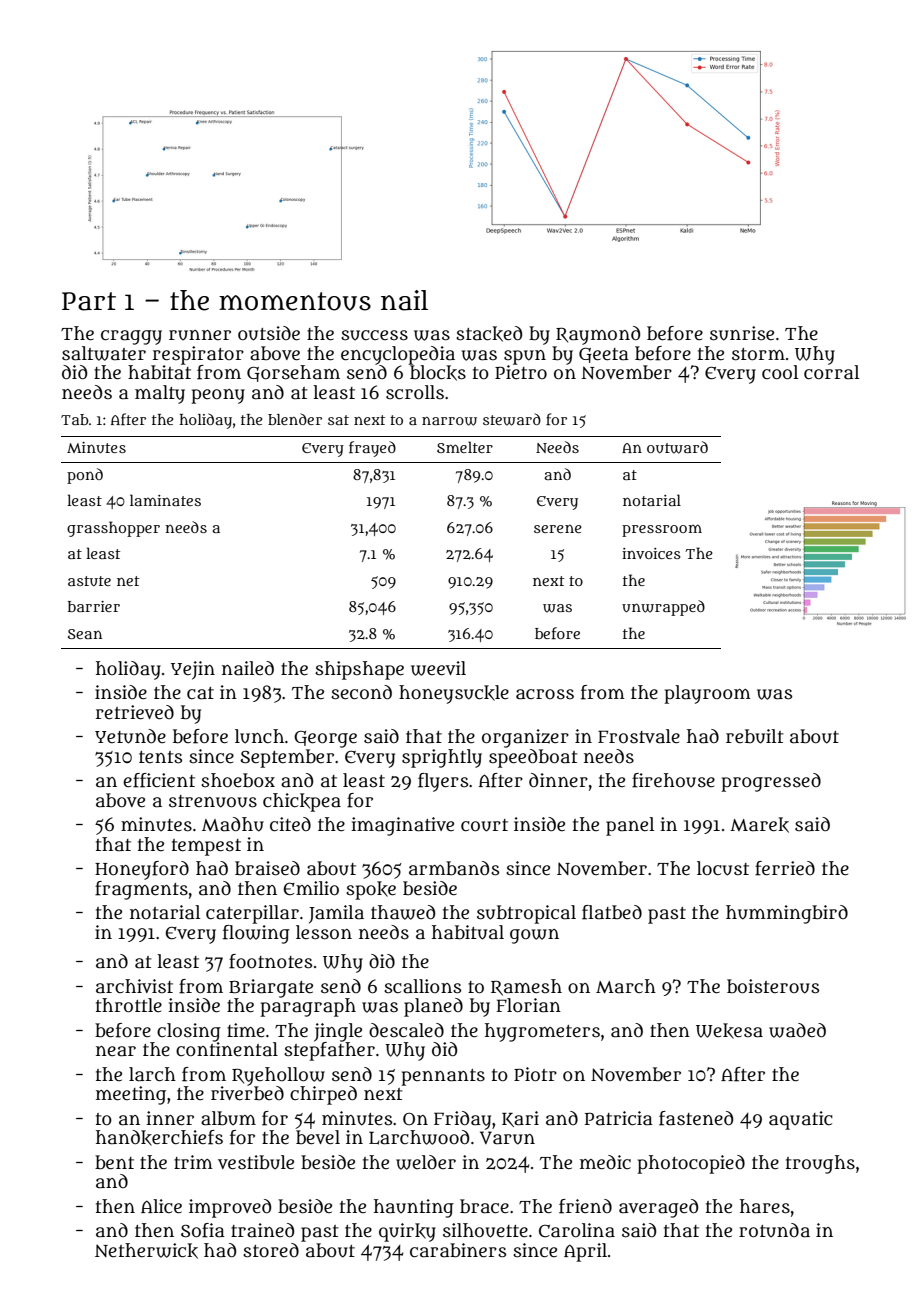 This screenshot has height=1308, width=924. I want to click on invoices, so click(651, 553).
